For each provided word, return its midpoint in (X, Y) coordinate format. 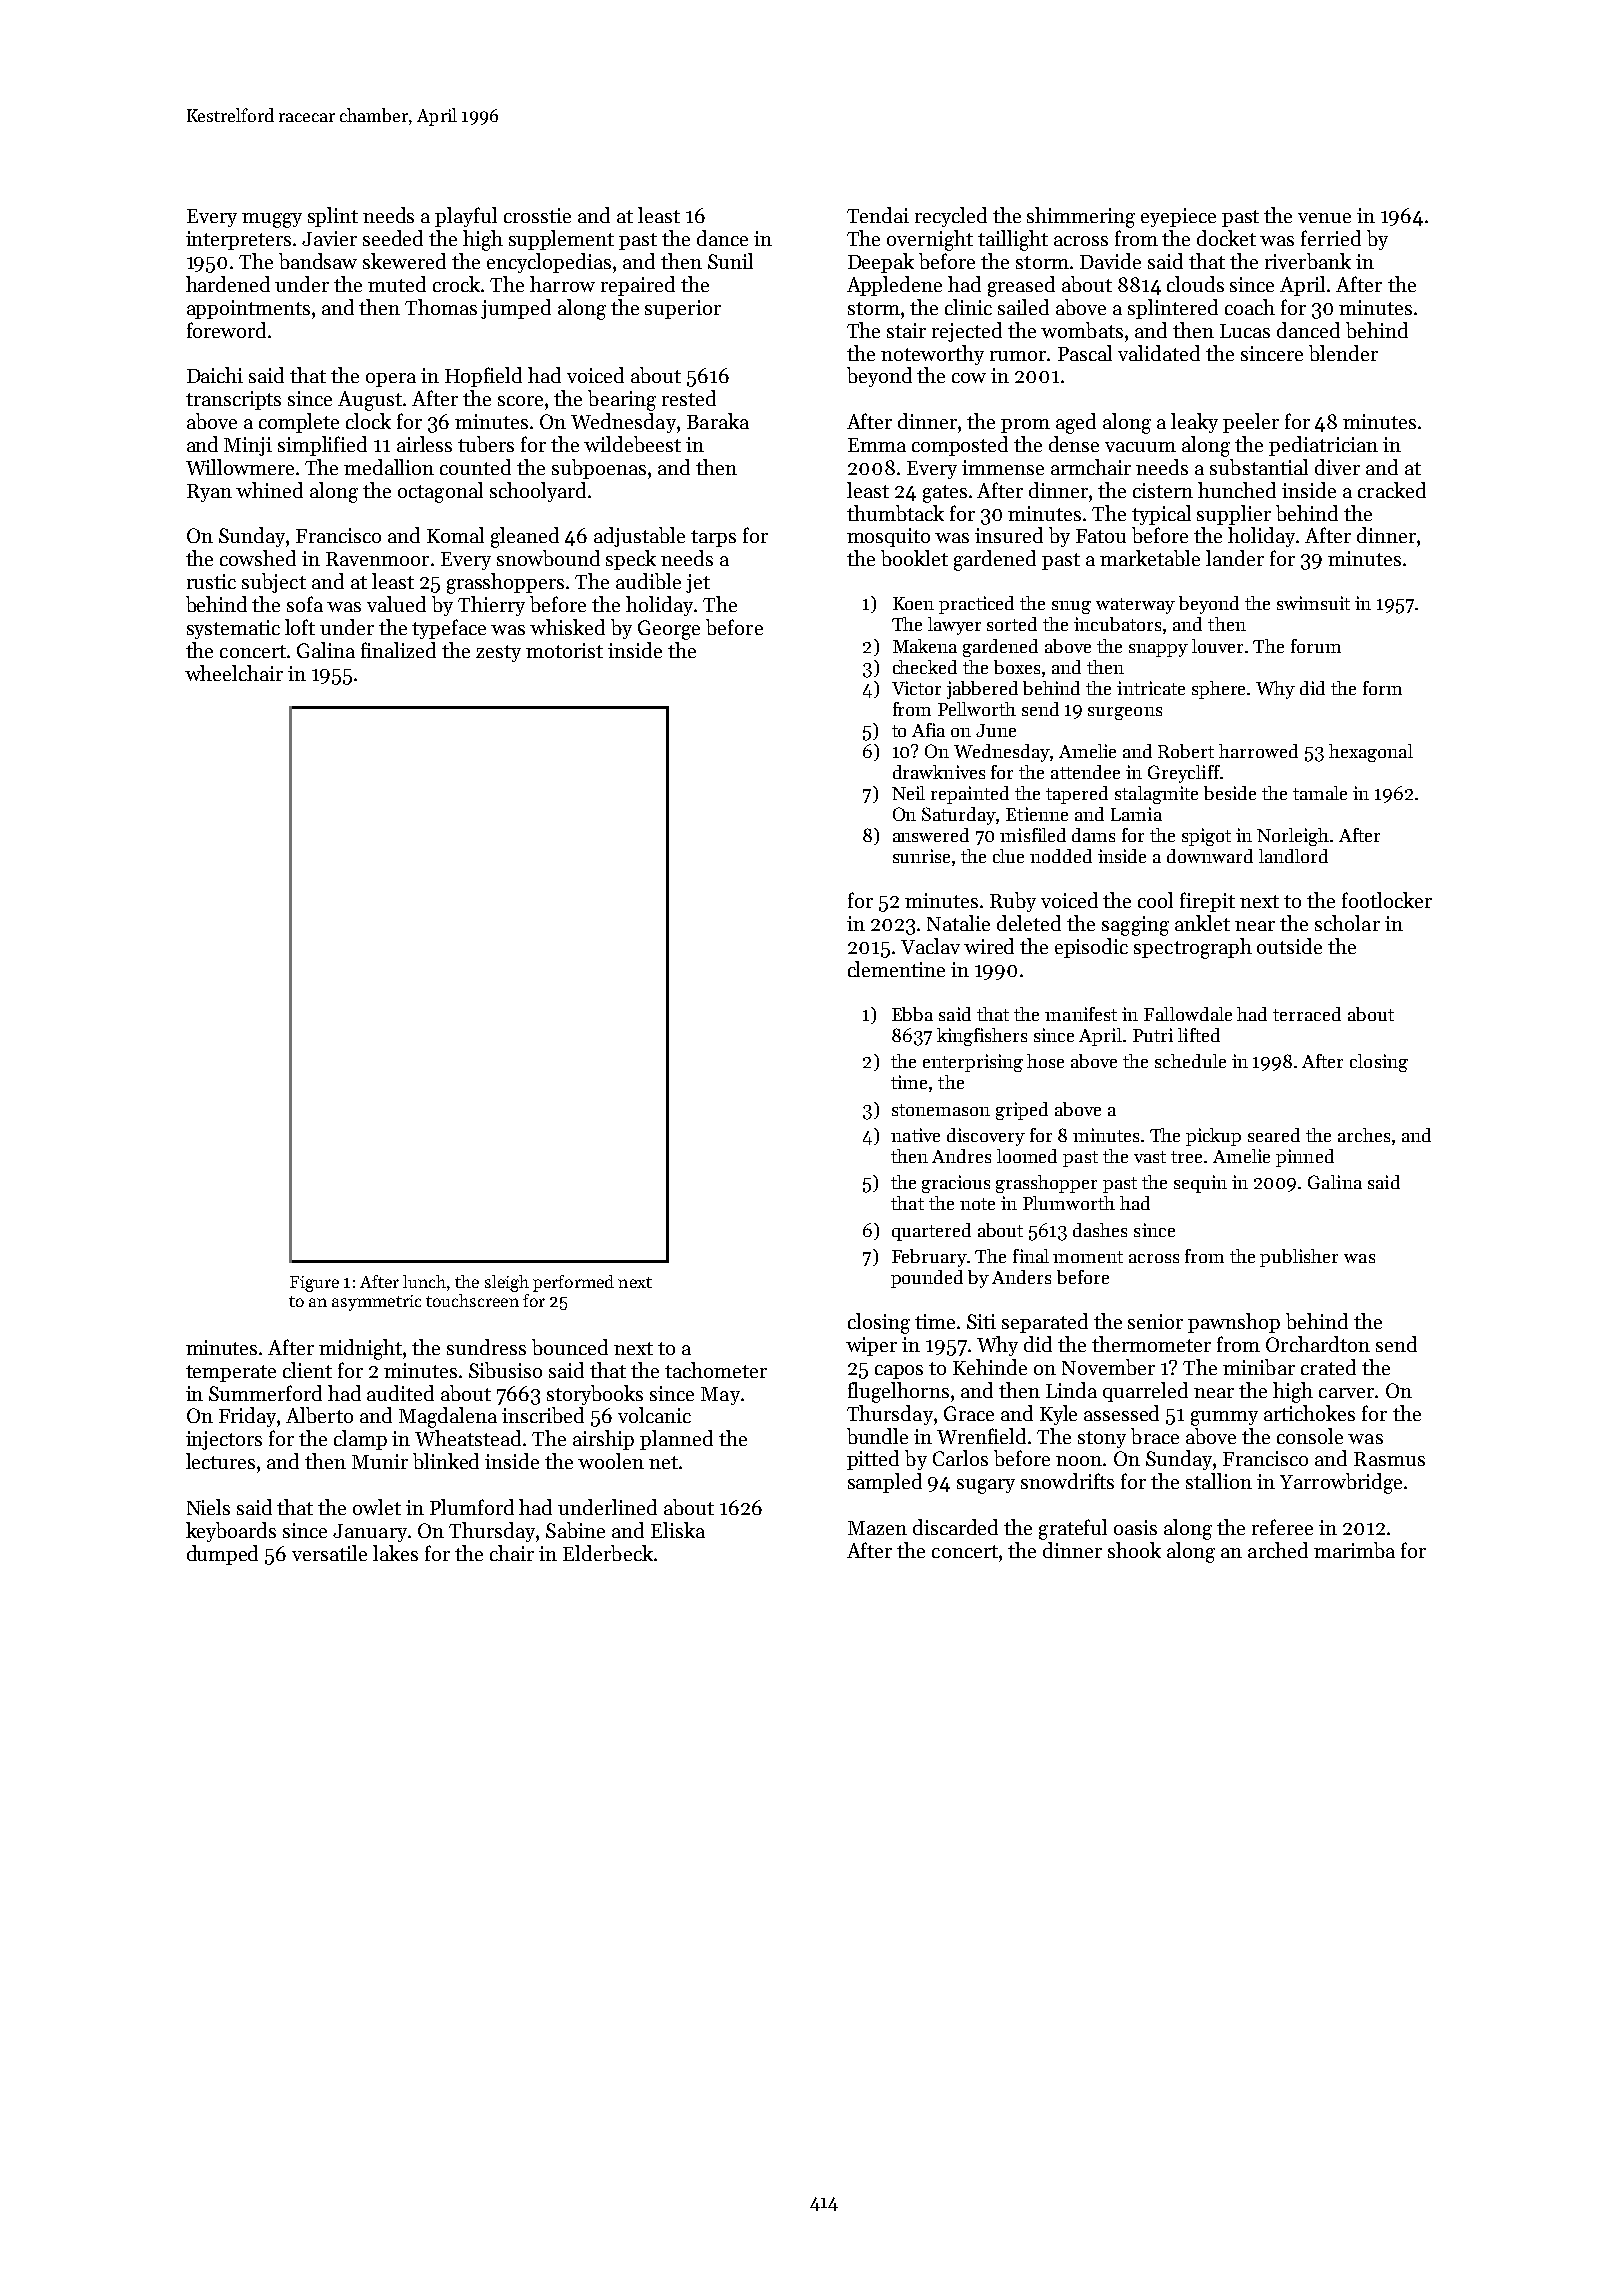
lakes (395, 1553)
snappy (1158, 650)
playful (466, 217)
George (669, 630)
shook (1134, 1550)
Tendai (878, 215)
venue (1324, 218)
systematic (233, 629)
